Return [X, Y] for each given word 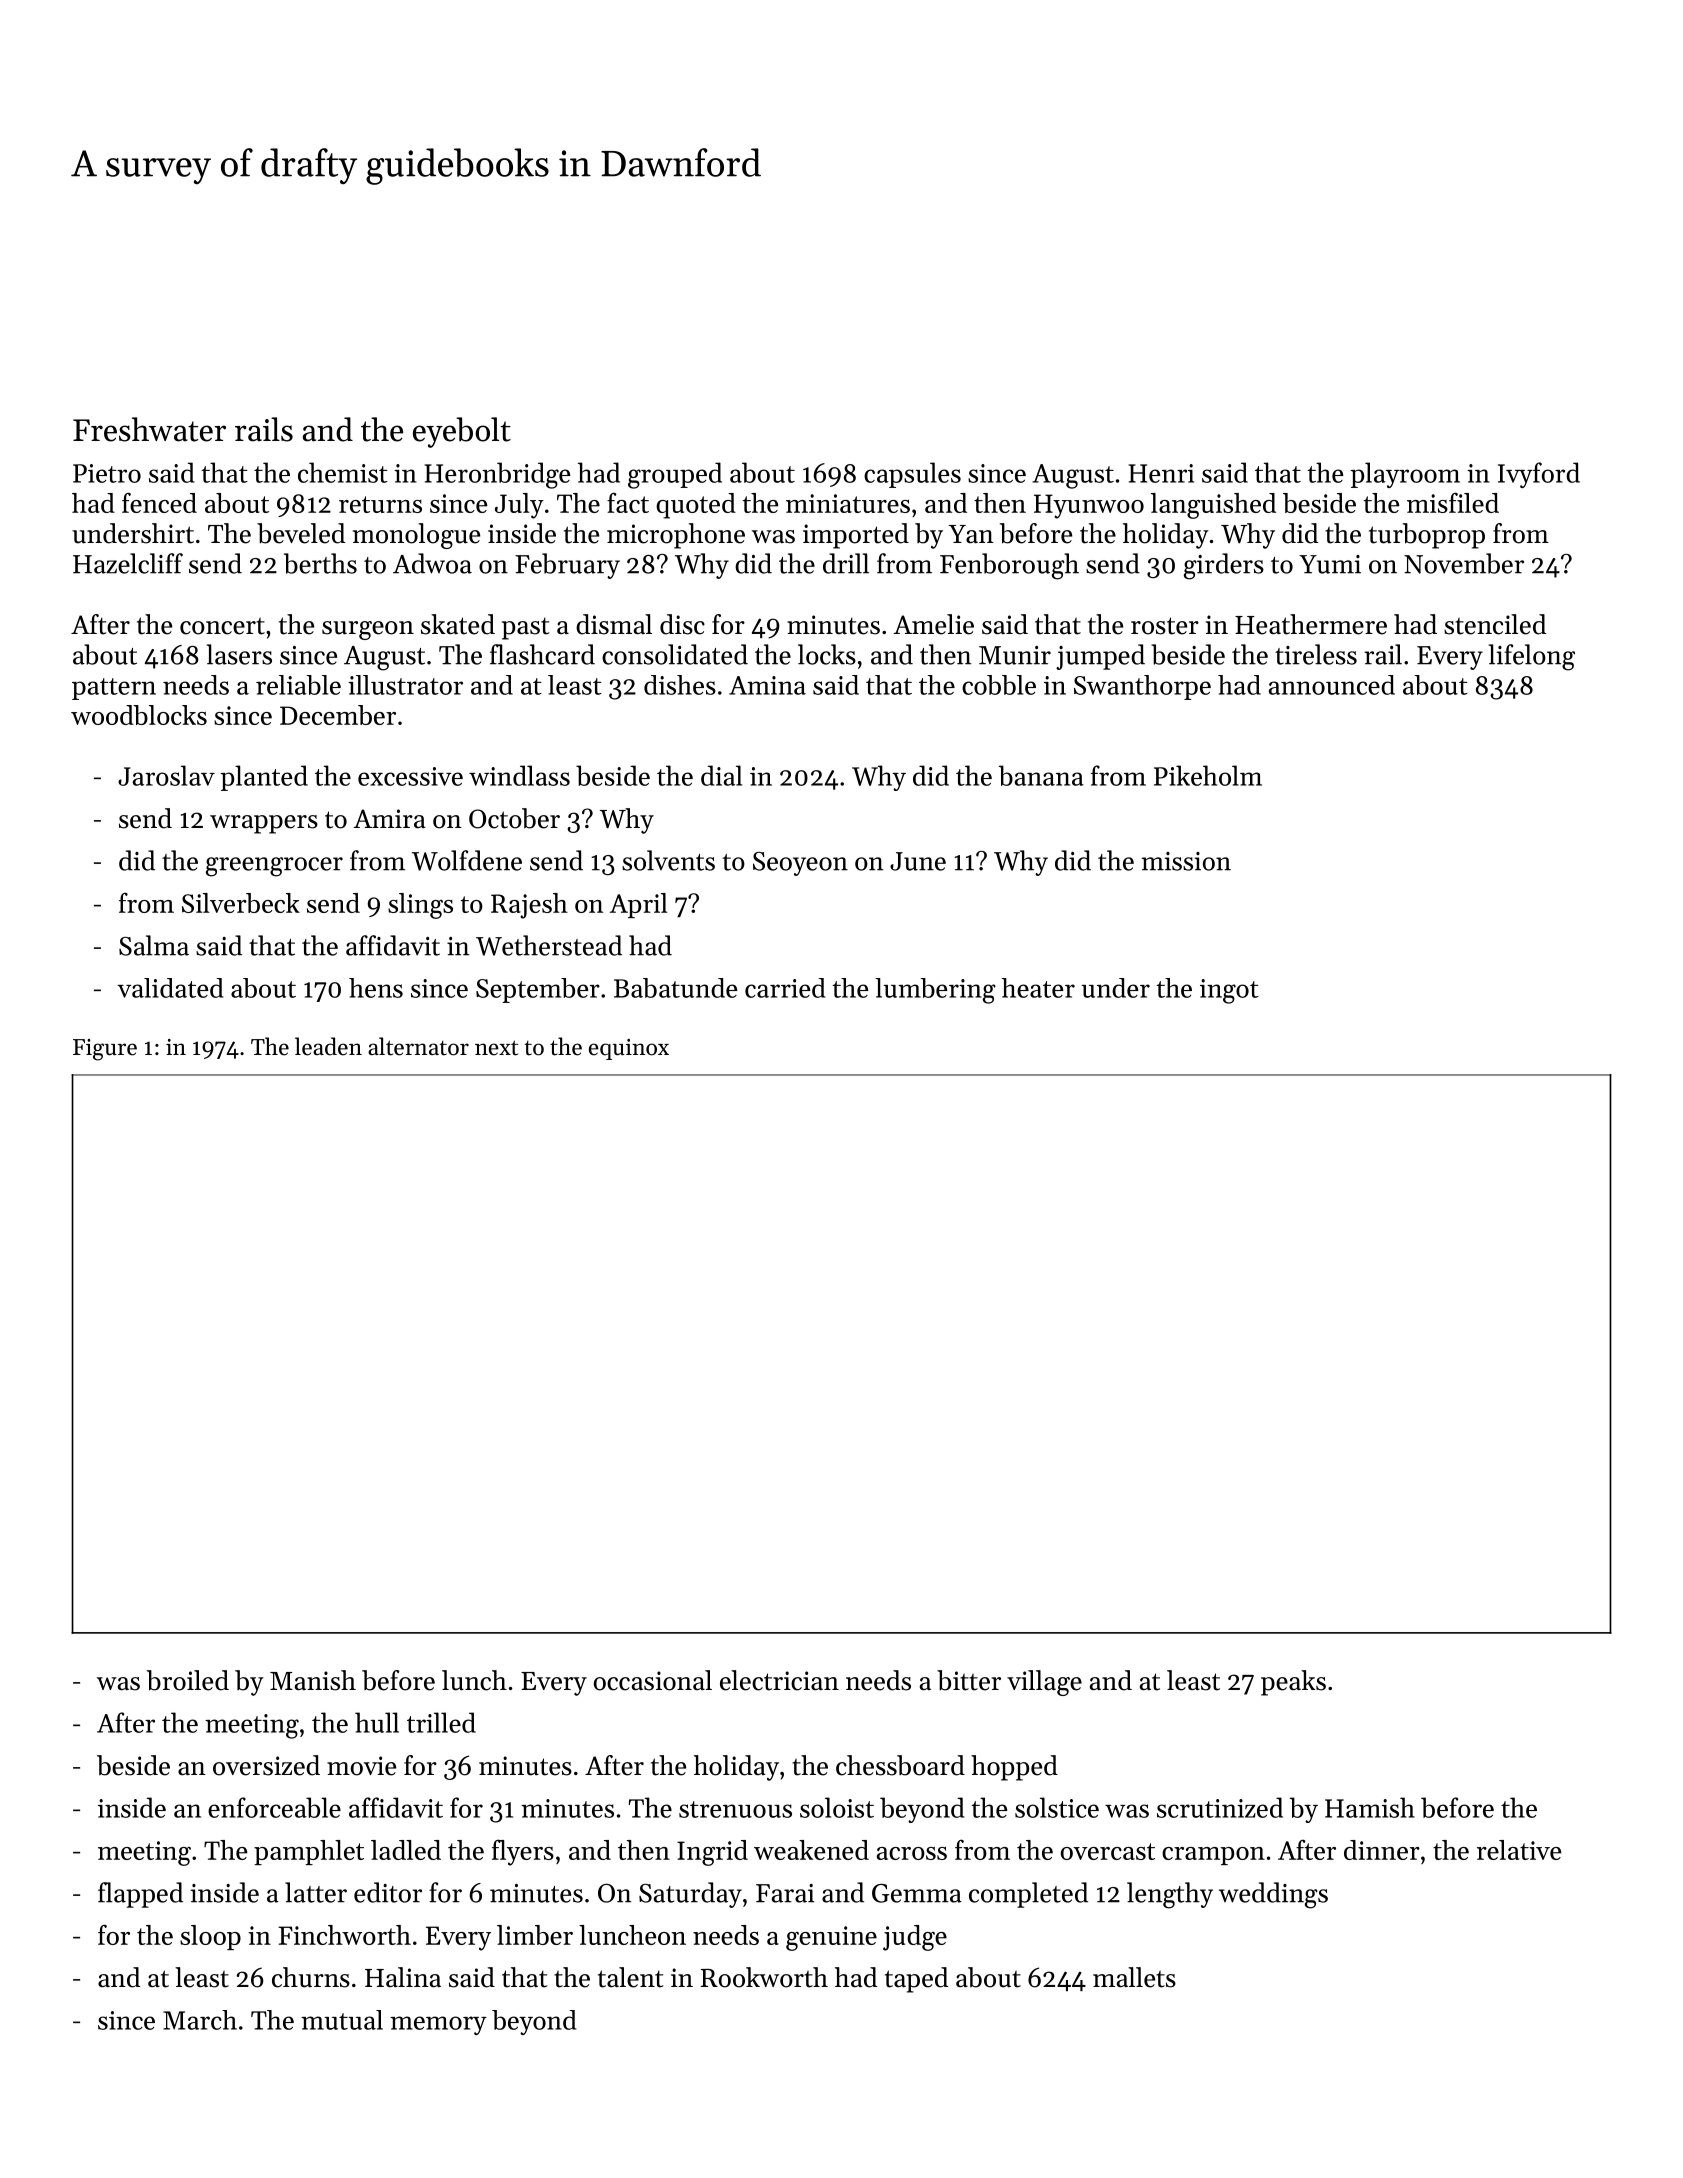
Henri [1161, 473]
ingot [1229, 991]
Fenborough [1009, 566]
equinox [629, 1049]
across [912, 1853]
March [200, 2020]
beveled [301, 533]
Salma [154, 945]
